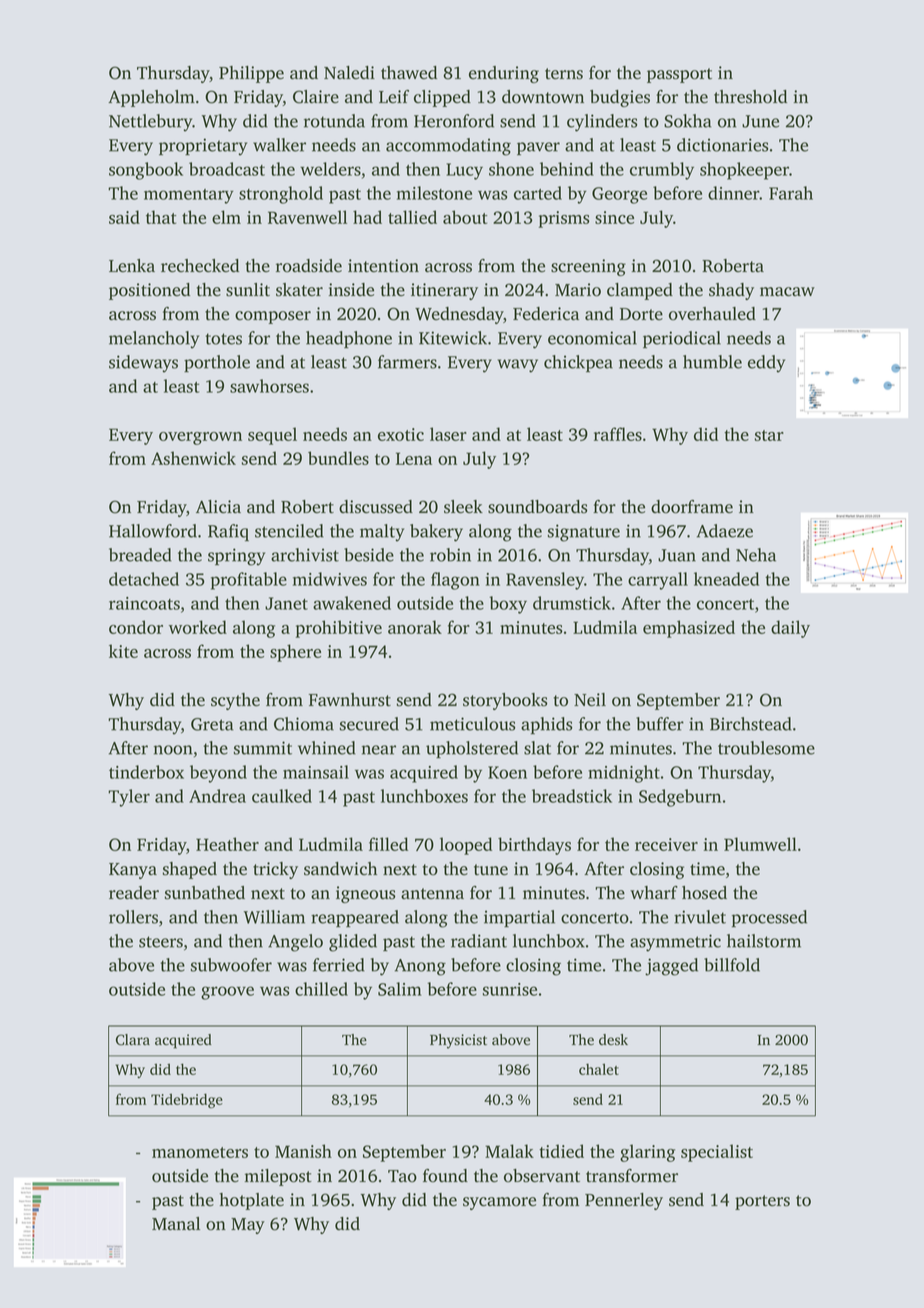  What do you see at coordinates (273, 317) in the screenshot?
I see `composer` at bounding box center [273, 317].
